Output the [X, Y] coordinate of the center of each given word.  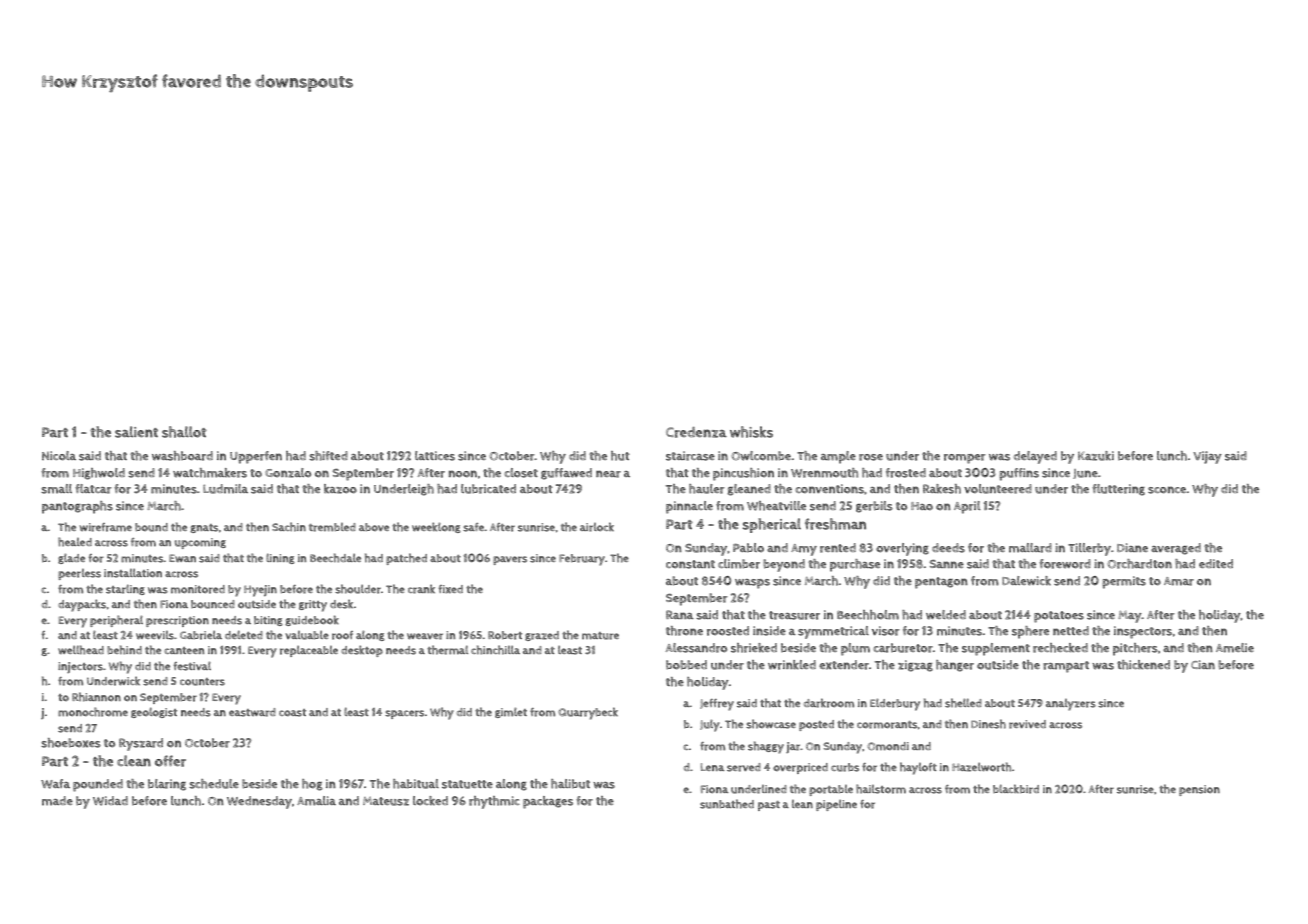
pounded [98, 785]
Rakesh [942, 489]
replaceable [309, 651]
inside [769, 631]
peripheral [116, 621]
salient [136, 432]
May [1130, 616]
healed [75, 542]
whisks [751, 432]
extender [844, 665]
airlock [597, 527]
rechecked [1060, 648]
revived [1027, 724]
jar [793, 747]
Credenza [696, 432]
